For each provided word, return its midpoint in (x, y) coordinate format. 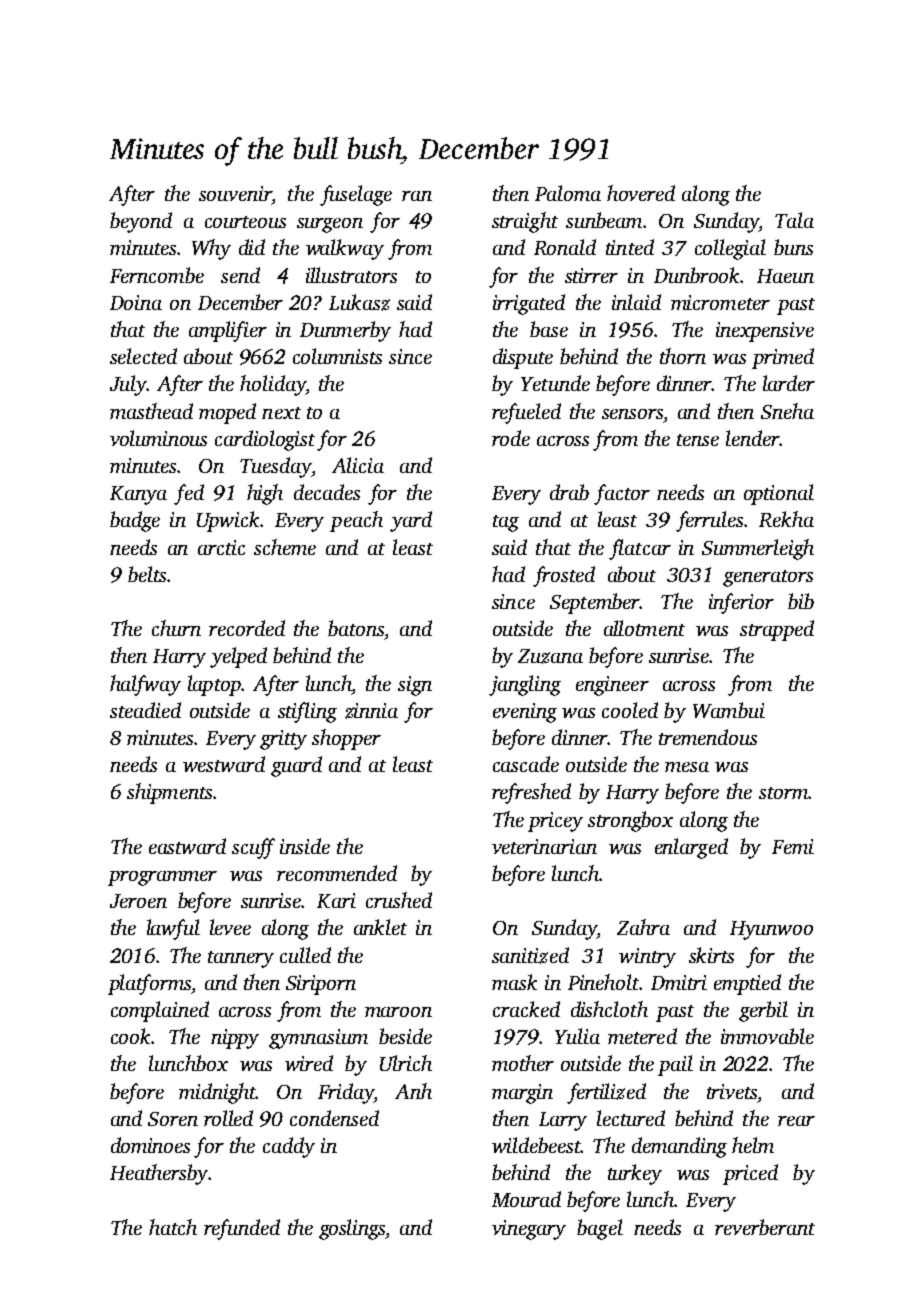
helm (753, 1145)
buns (793, 247)
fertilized (606, 1093)
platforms (149, 984)
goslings (352, 1229)
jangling (525, 685)
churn (176, 628)
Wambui (729, 710)
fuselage (356, 195)
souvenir (235, 193)
